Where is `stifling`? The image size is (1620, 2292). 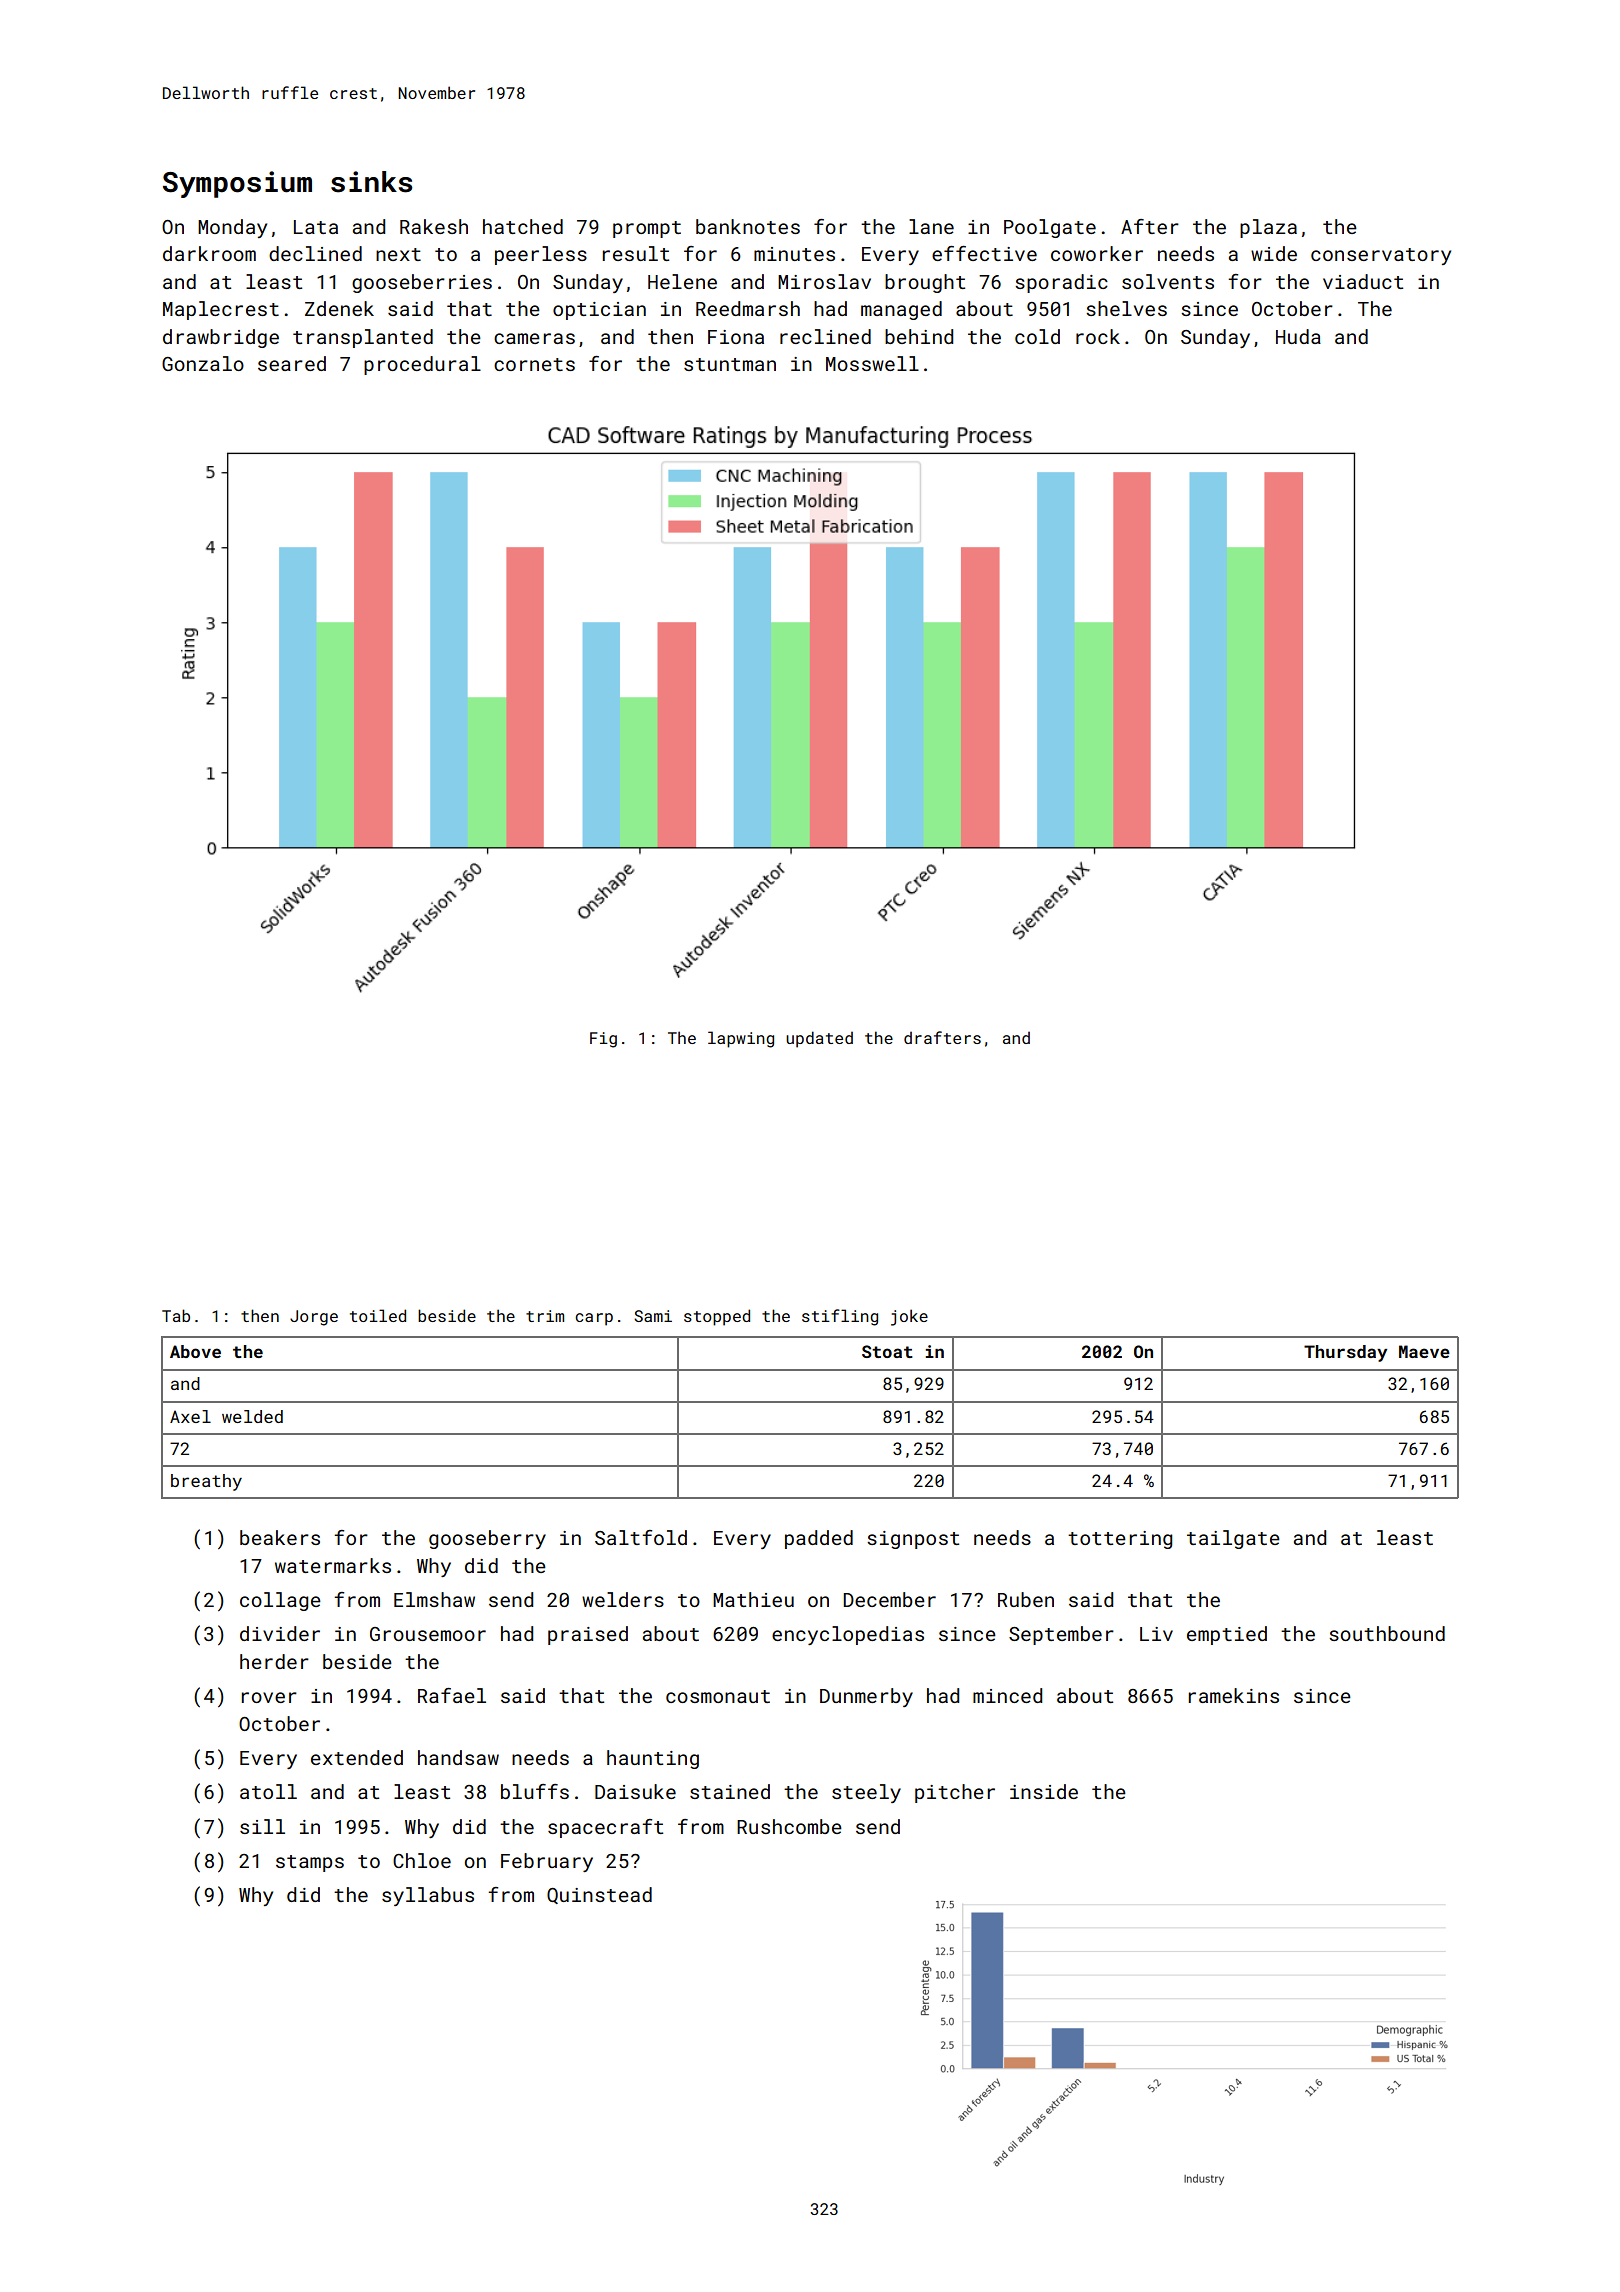 stifling is located at coordinates (840, 1317).
